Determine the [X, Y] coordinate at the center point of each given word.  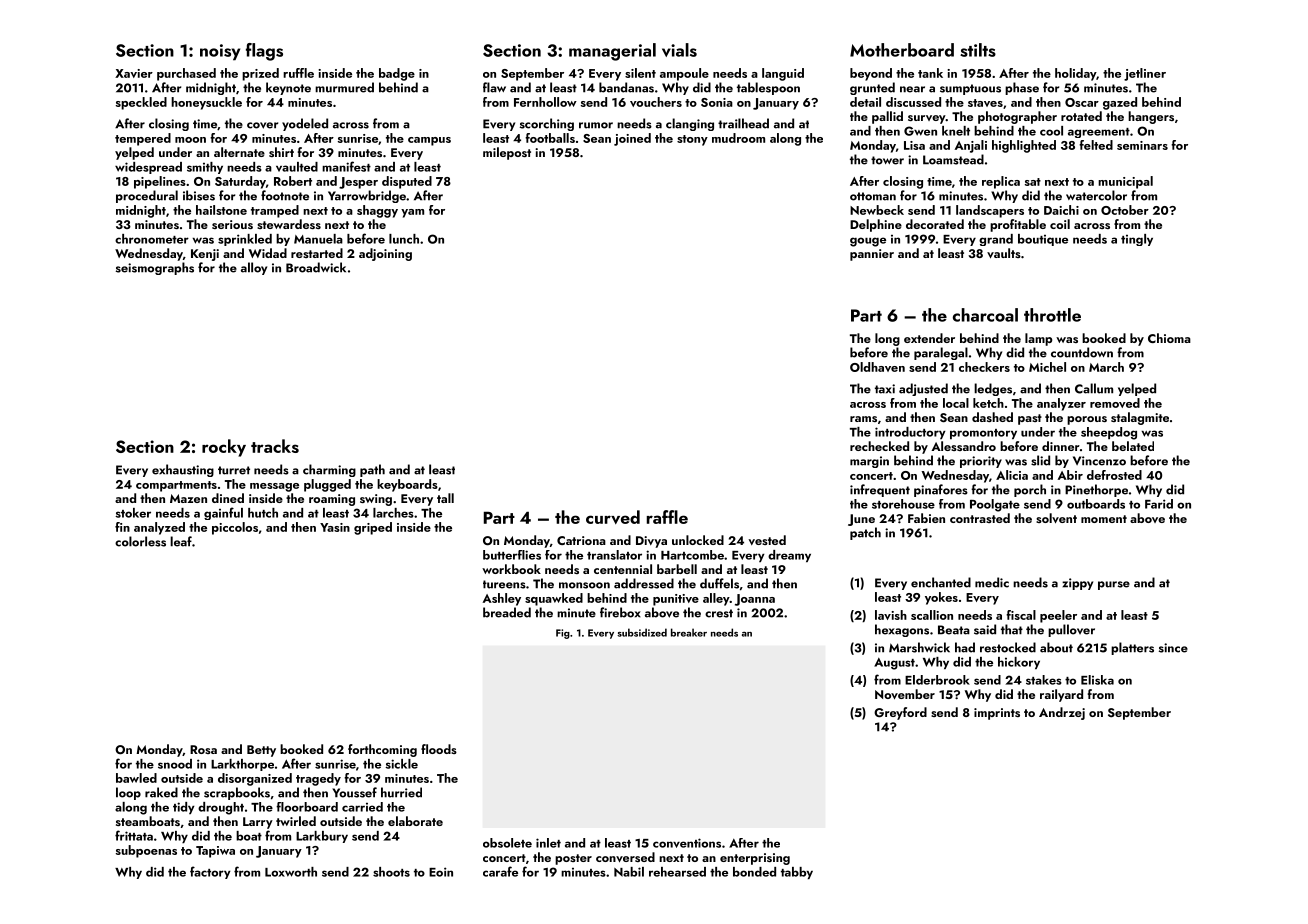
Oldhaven [877, 367]
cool [1051, 131]
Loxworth [291, 872]
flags [264, 52]
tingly [1137, 240]
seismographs [155, 268]
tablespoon [768, 88]
